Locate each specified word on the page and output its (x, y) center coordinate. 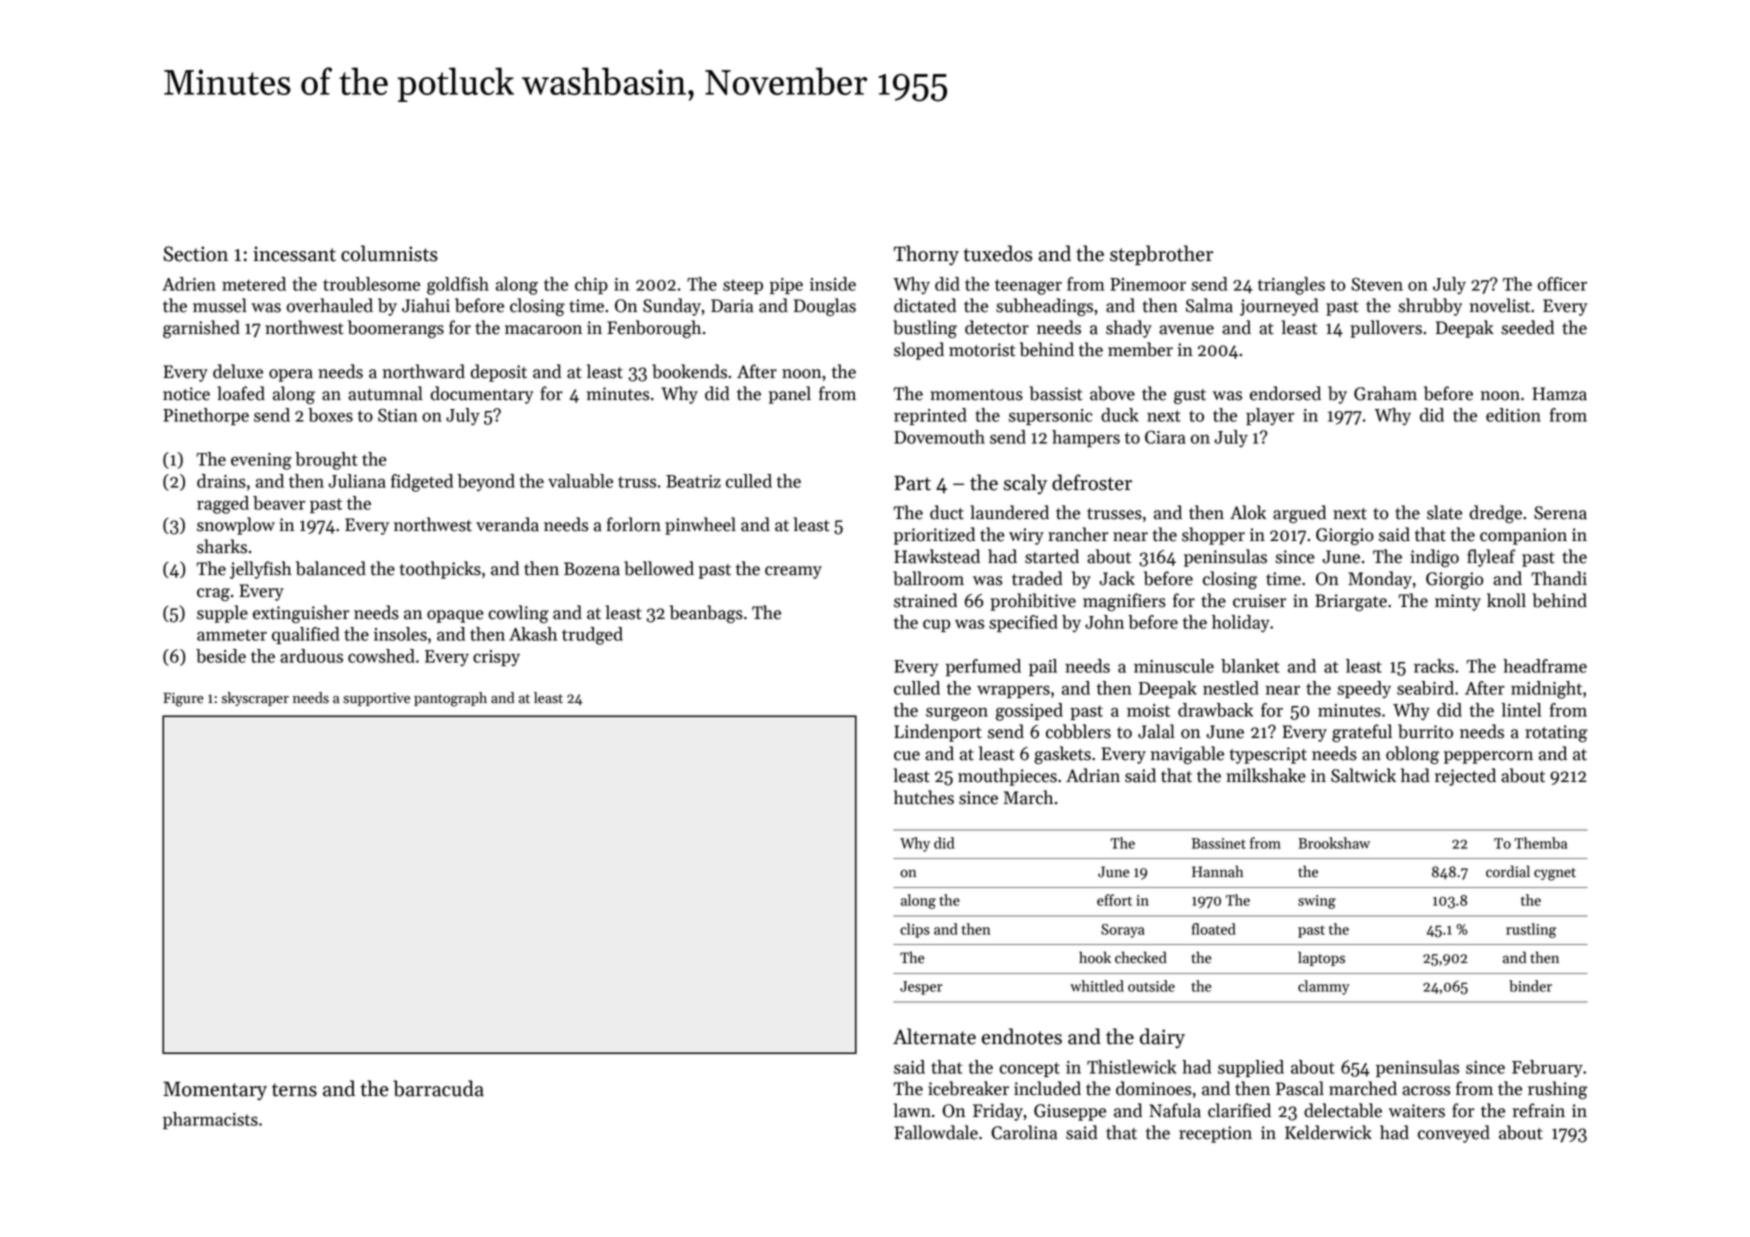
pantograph (450, 699)
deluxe (238, 371)
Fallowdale (936, 1132)
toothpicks (440, 570)
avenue (1186, 330)
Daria (732, 306)
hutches (924, 797)
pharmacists (210, 1120)
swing (1317, 902)
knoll (1506, 600)
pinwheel (700, 526)
